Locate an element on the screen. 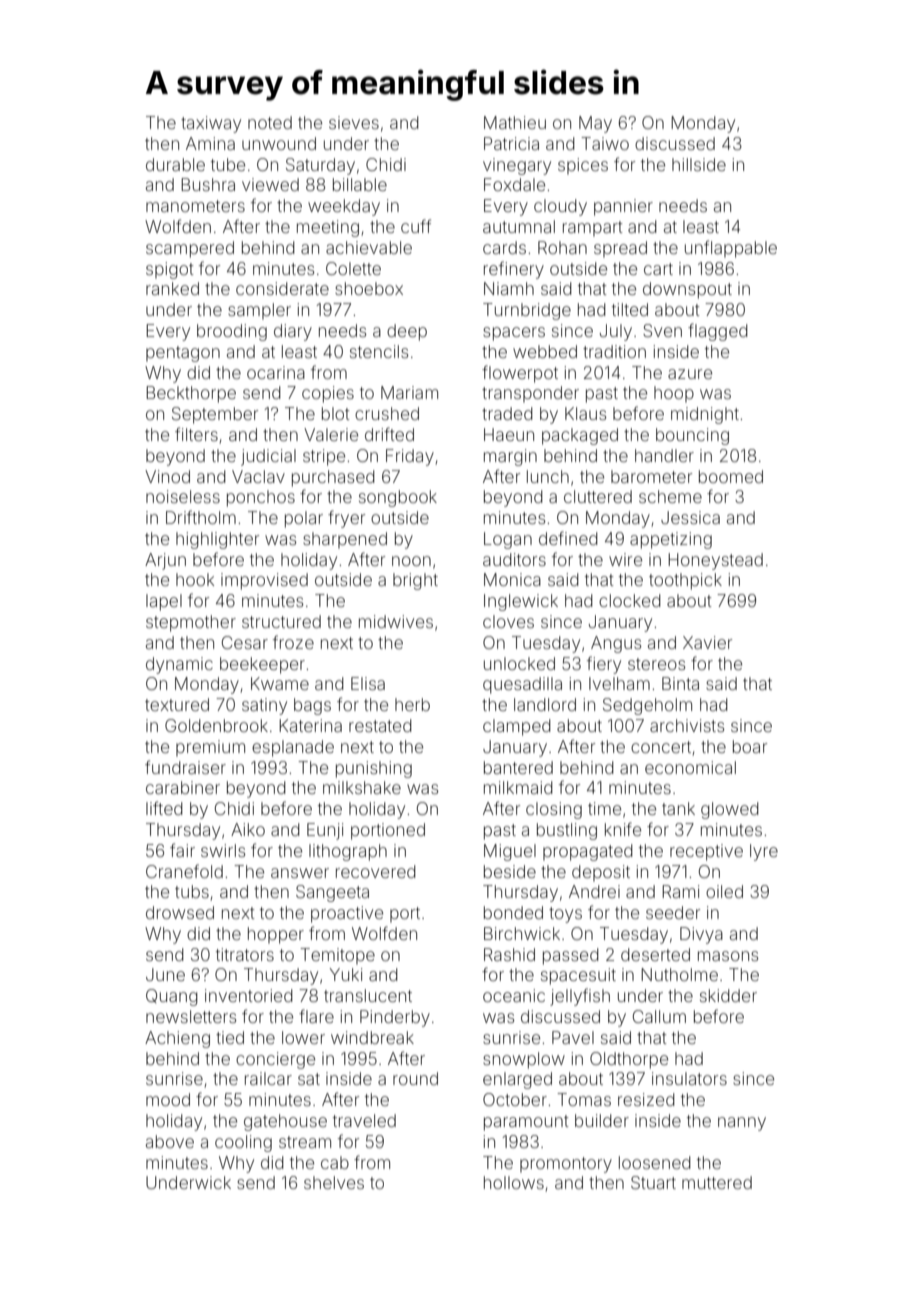 The image size is (924, 1311). Pinderby is located at coordinates (395, 1018).
